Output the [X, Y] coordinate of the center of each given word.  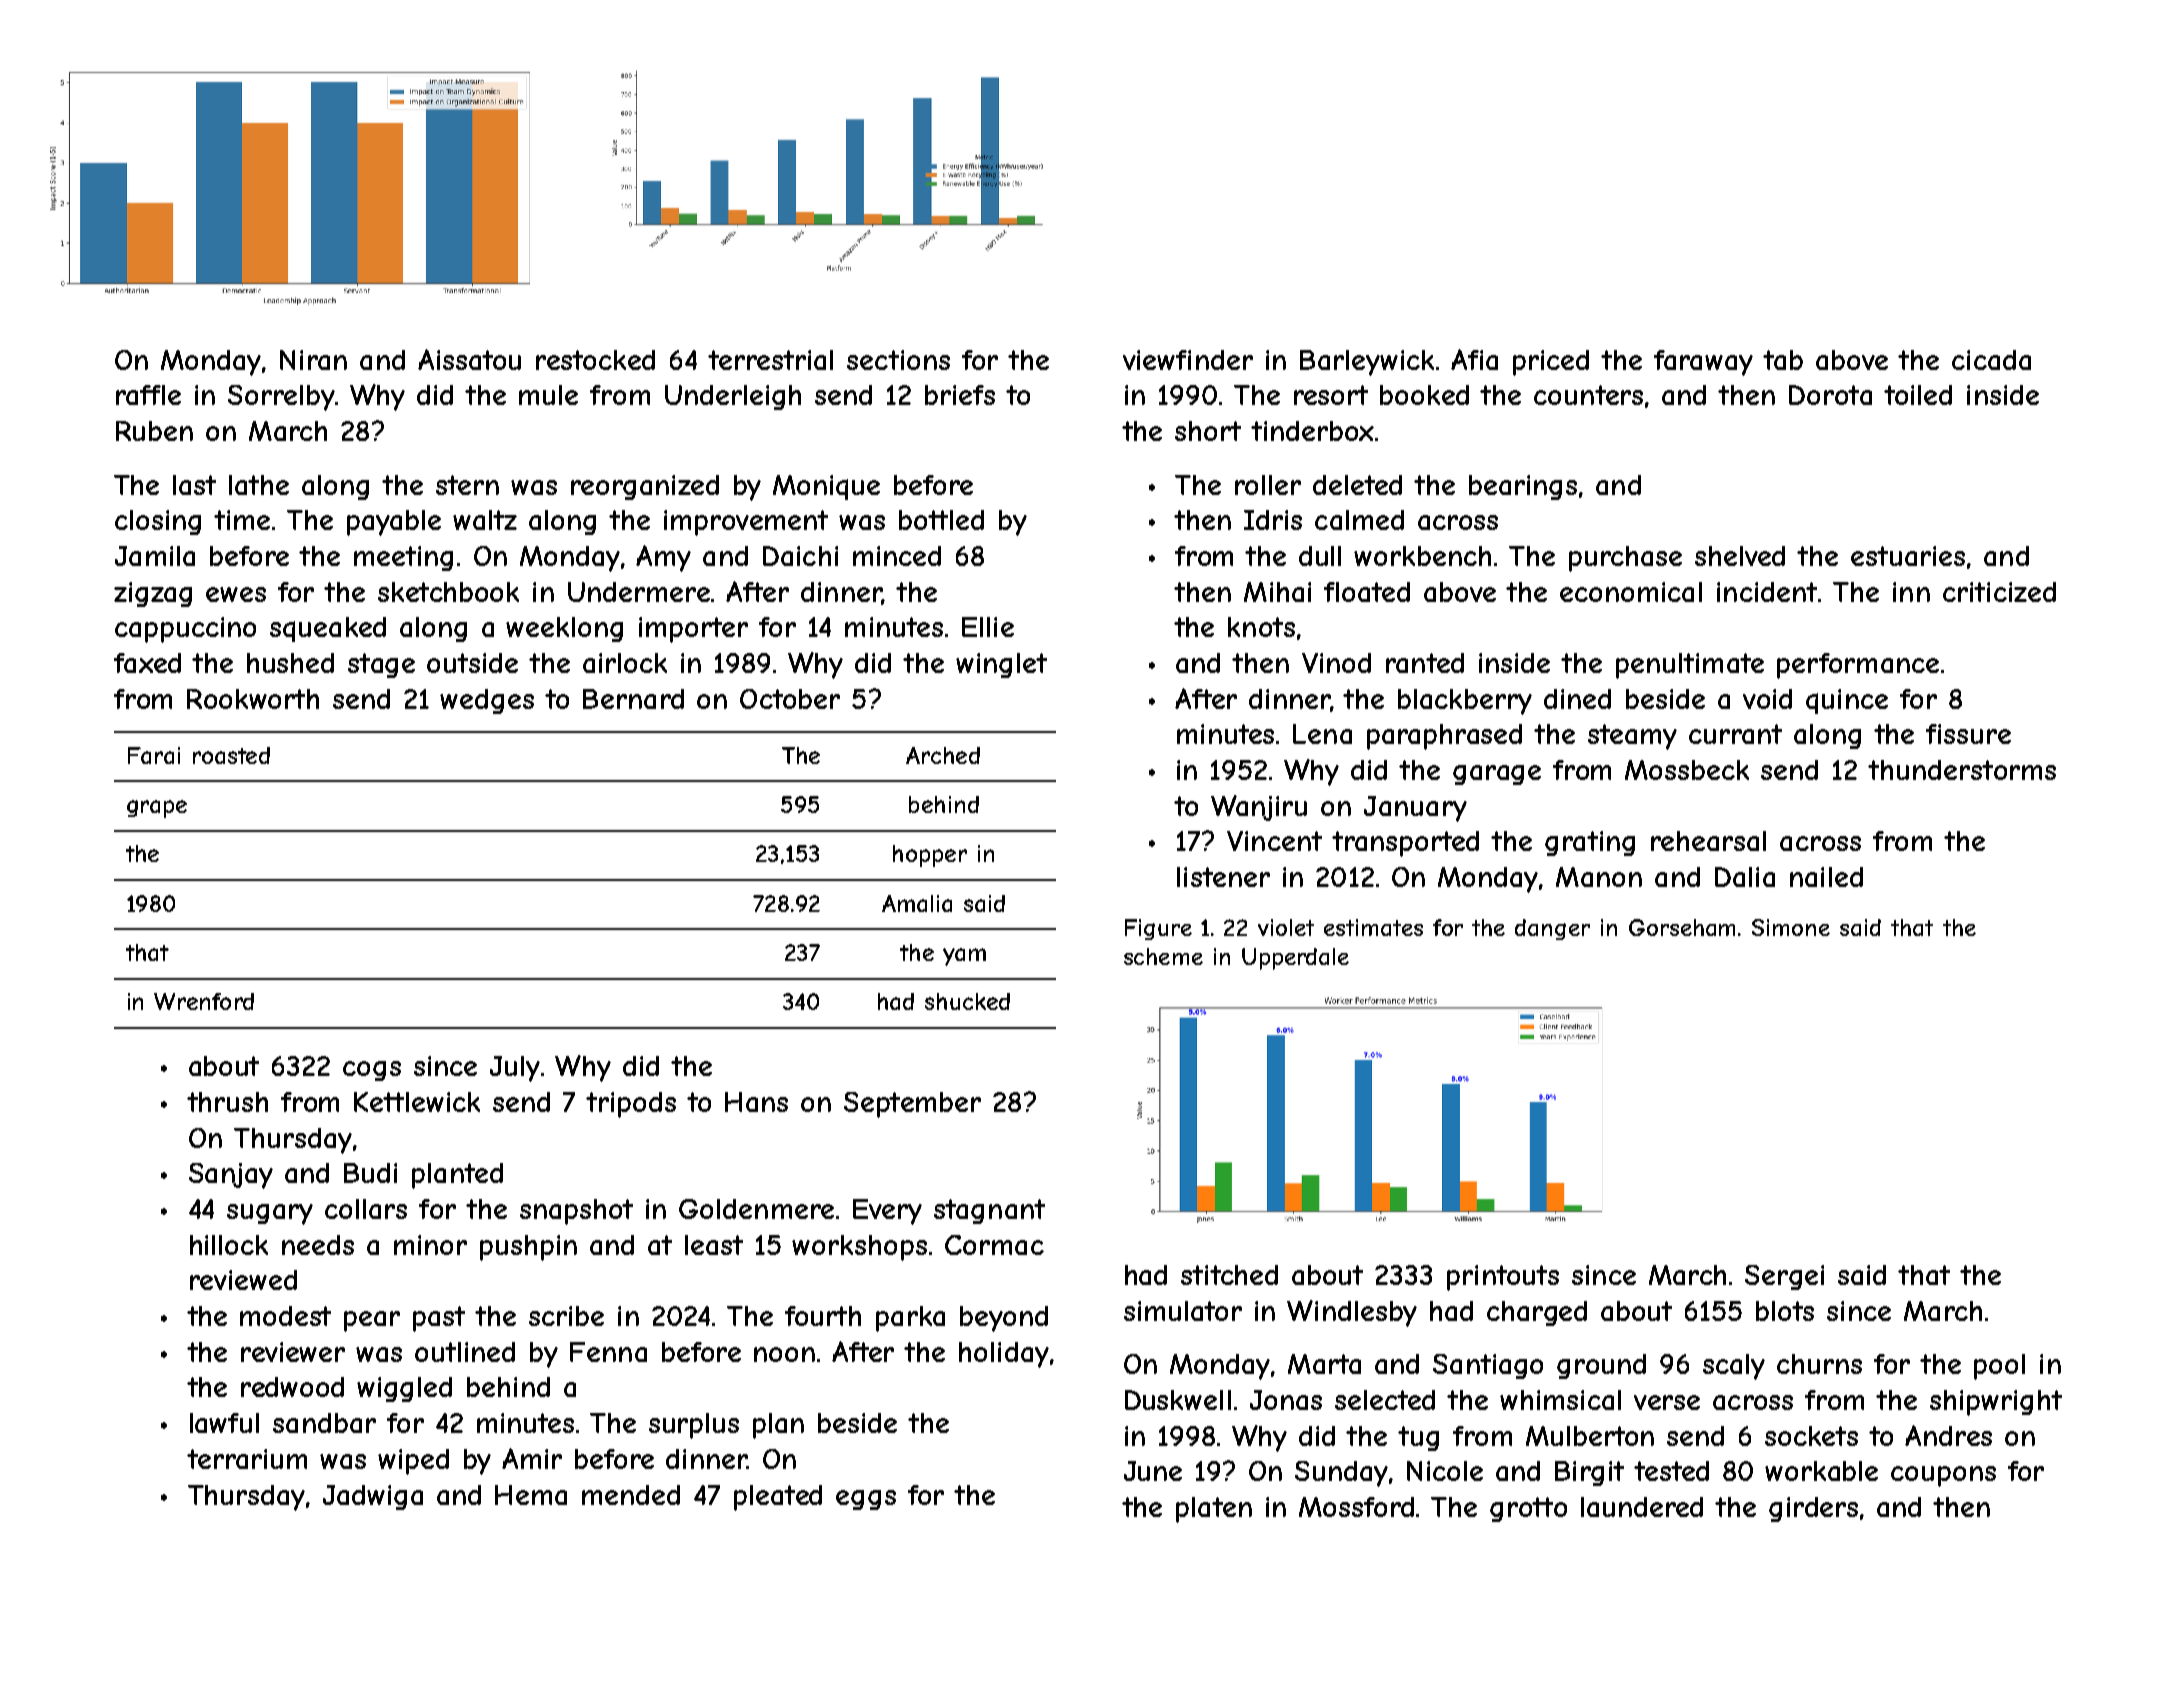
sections [898, 360]
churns [1819, 1364]
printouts [1503, 1278]
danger [1552, 929]
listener [1223, 877]
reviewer [293, 1352]
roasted [231, 755]
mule [548, 395]
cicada [1991, 360]
